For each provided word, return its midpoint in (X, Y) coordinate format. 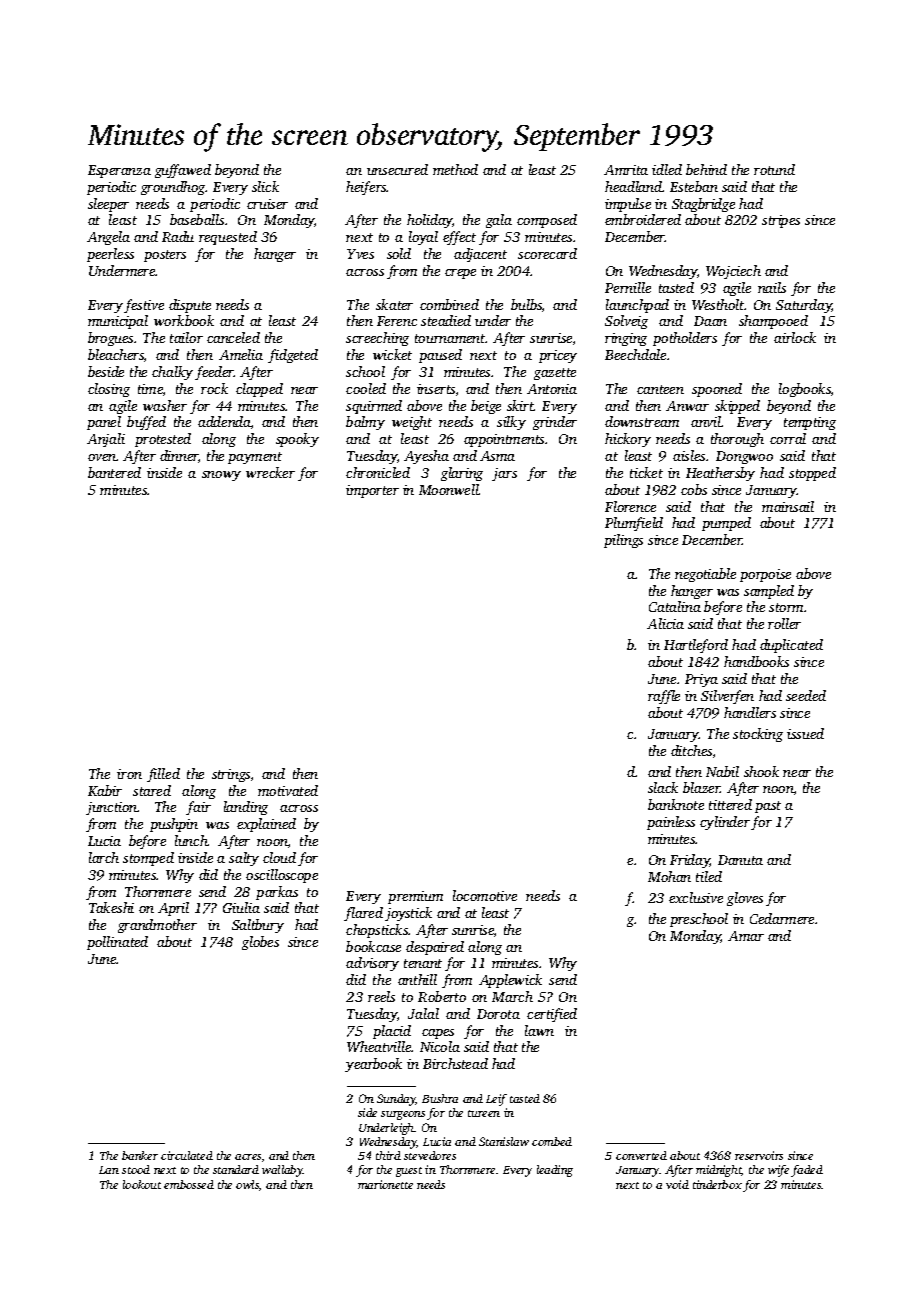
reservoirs (759, 1155)
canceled (233, 337)
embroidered (643, 219)
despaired (435, 948)
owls (247, 1184)
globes (260, 943)
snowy (221, 476)
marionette (385, 1184)
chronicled (378, 472)
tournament (450, 338)
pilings (623, 541)
